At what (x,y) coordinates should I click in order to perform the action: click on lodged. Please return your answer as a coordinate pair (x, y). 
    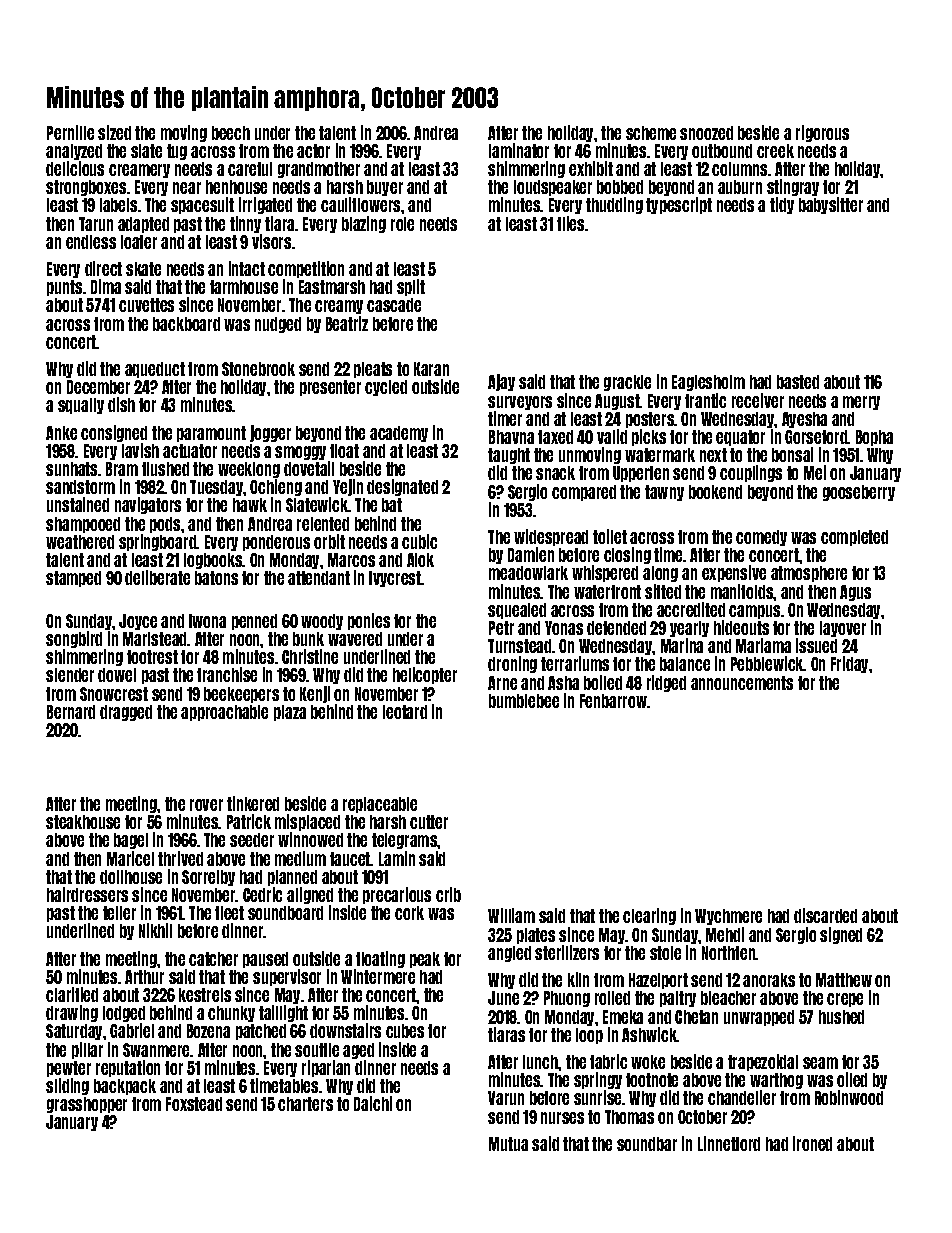
    Looking at the image, I should click on (124, 1014).
